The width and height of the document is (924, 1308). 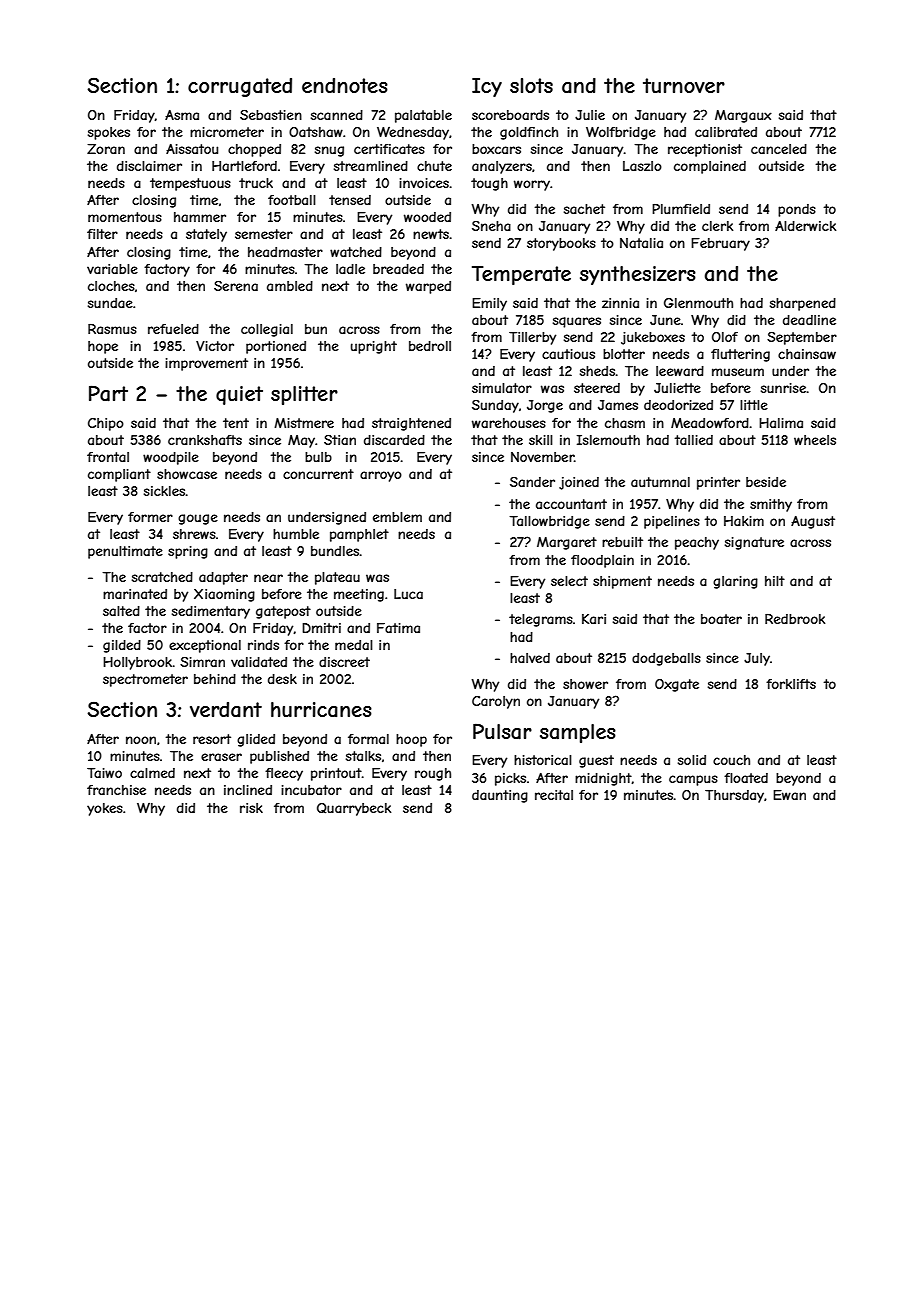 I want to click on Margaux, so click(x=743, y=116).
